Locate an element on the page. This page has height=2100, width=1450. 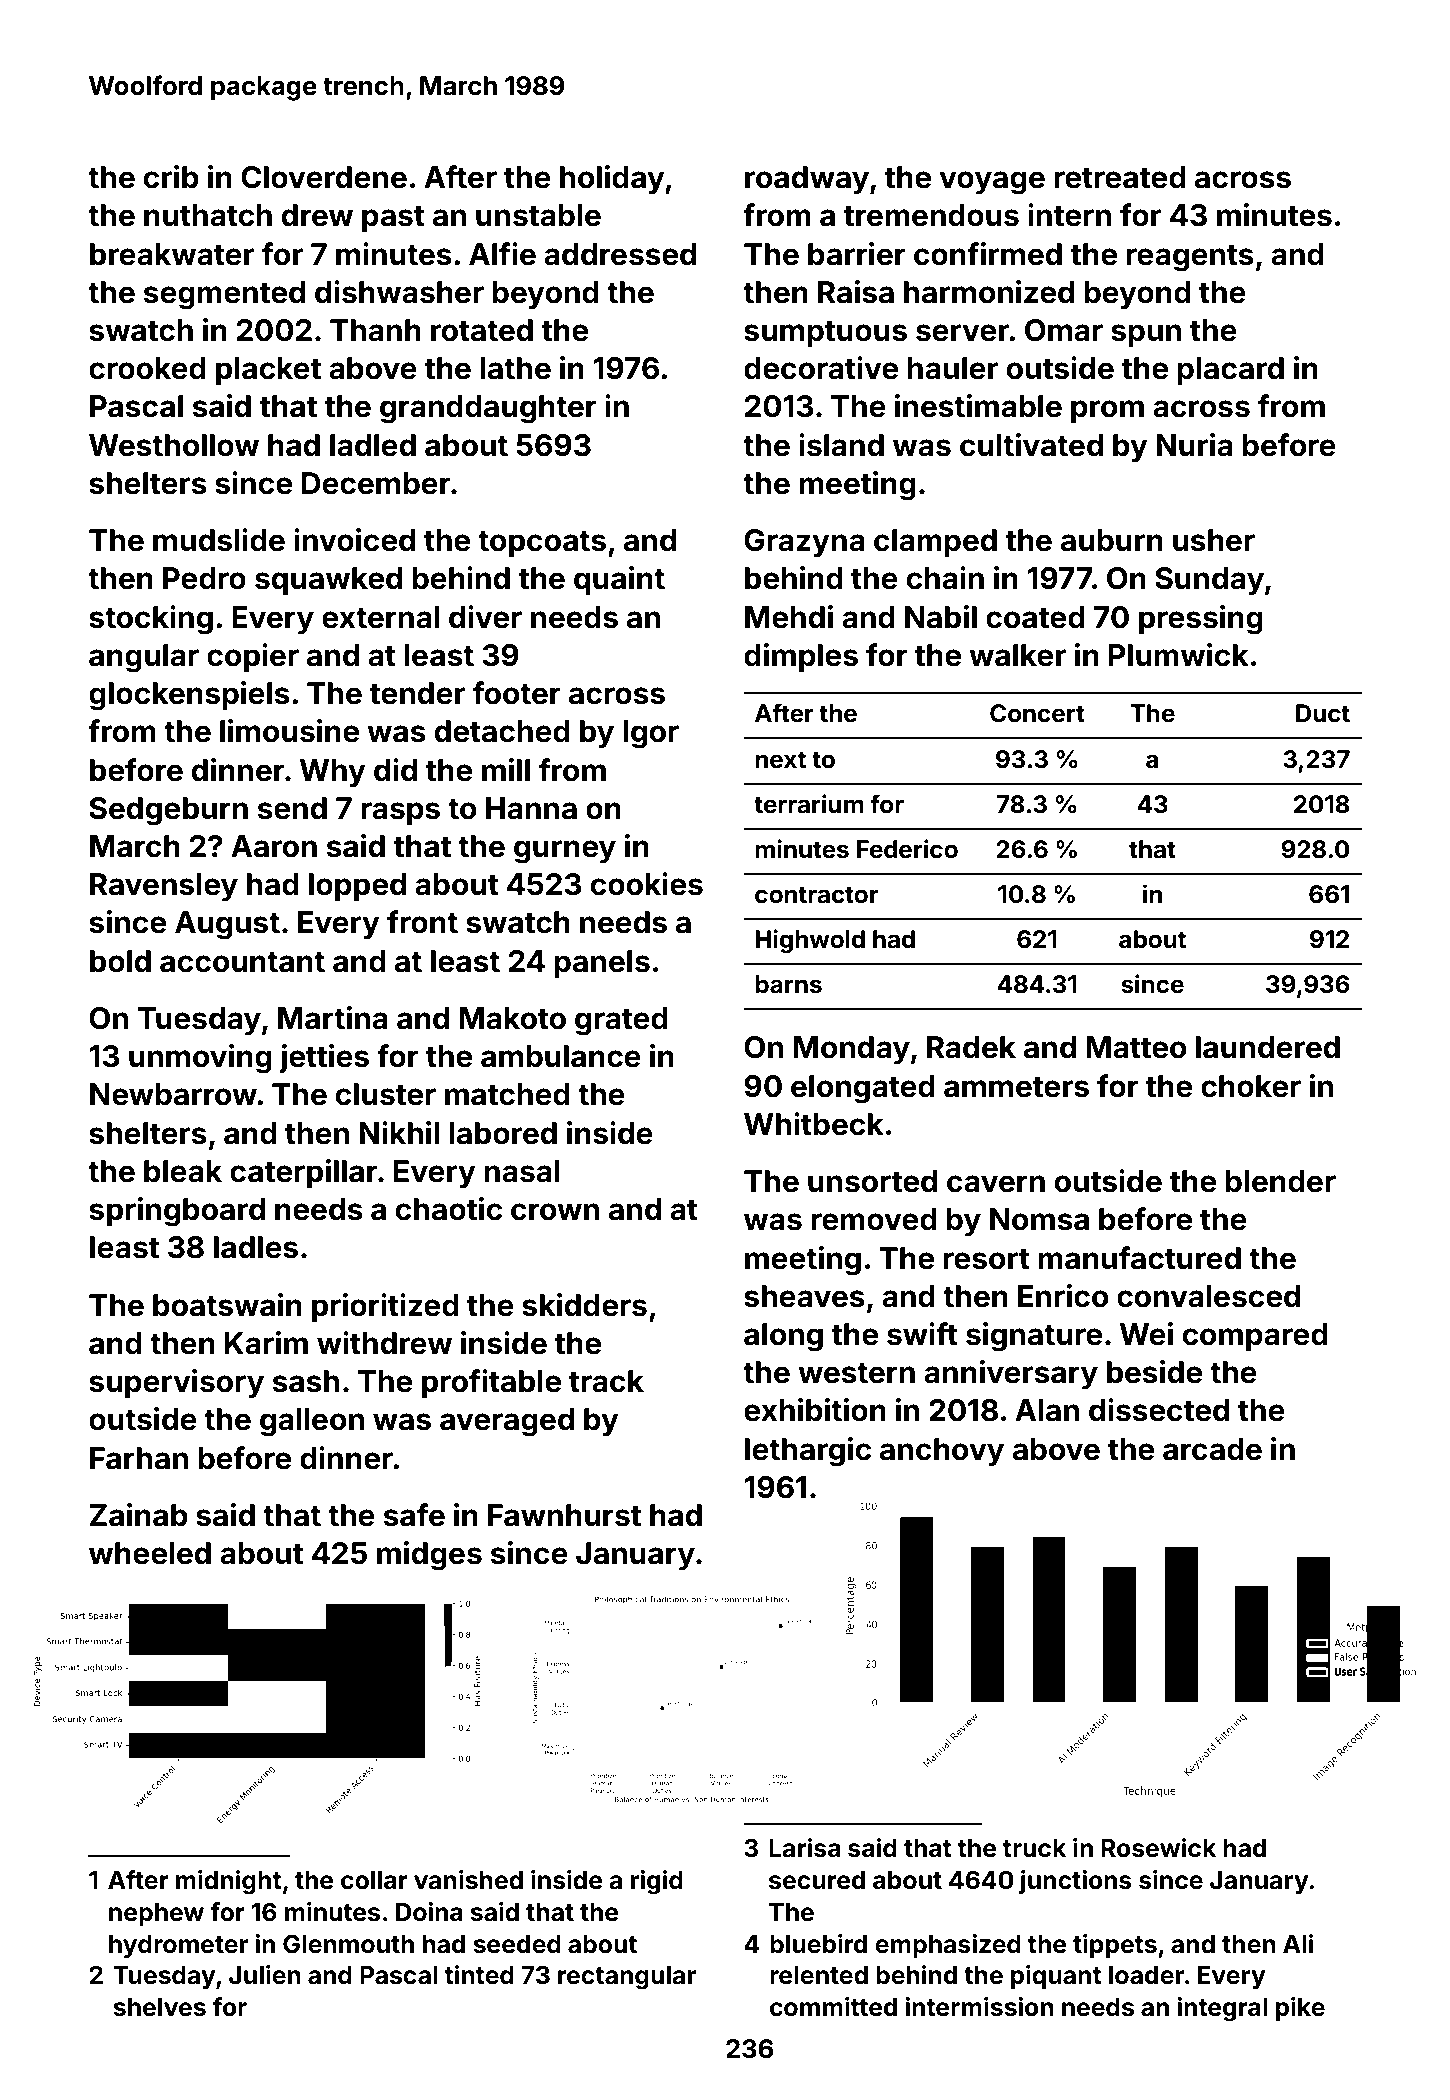
placard is located at coordinates (1231, 371).
